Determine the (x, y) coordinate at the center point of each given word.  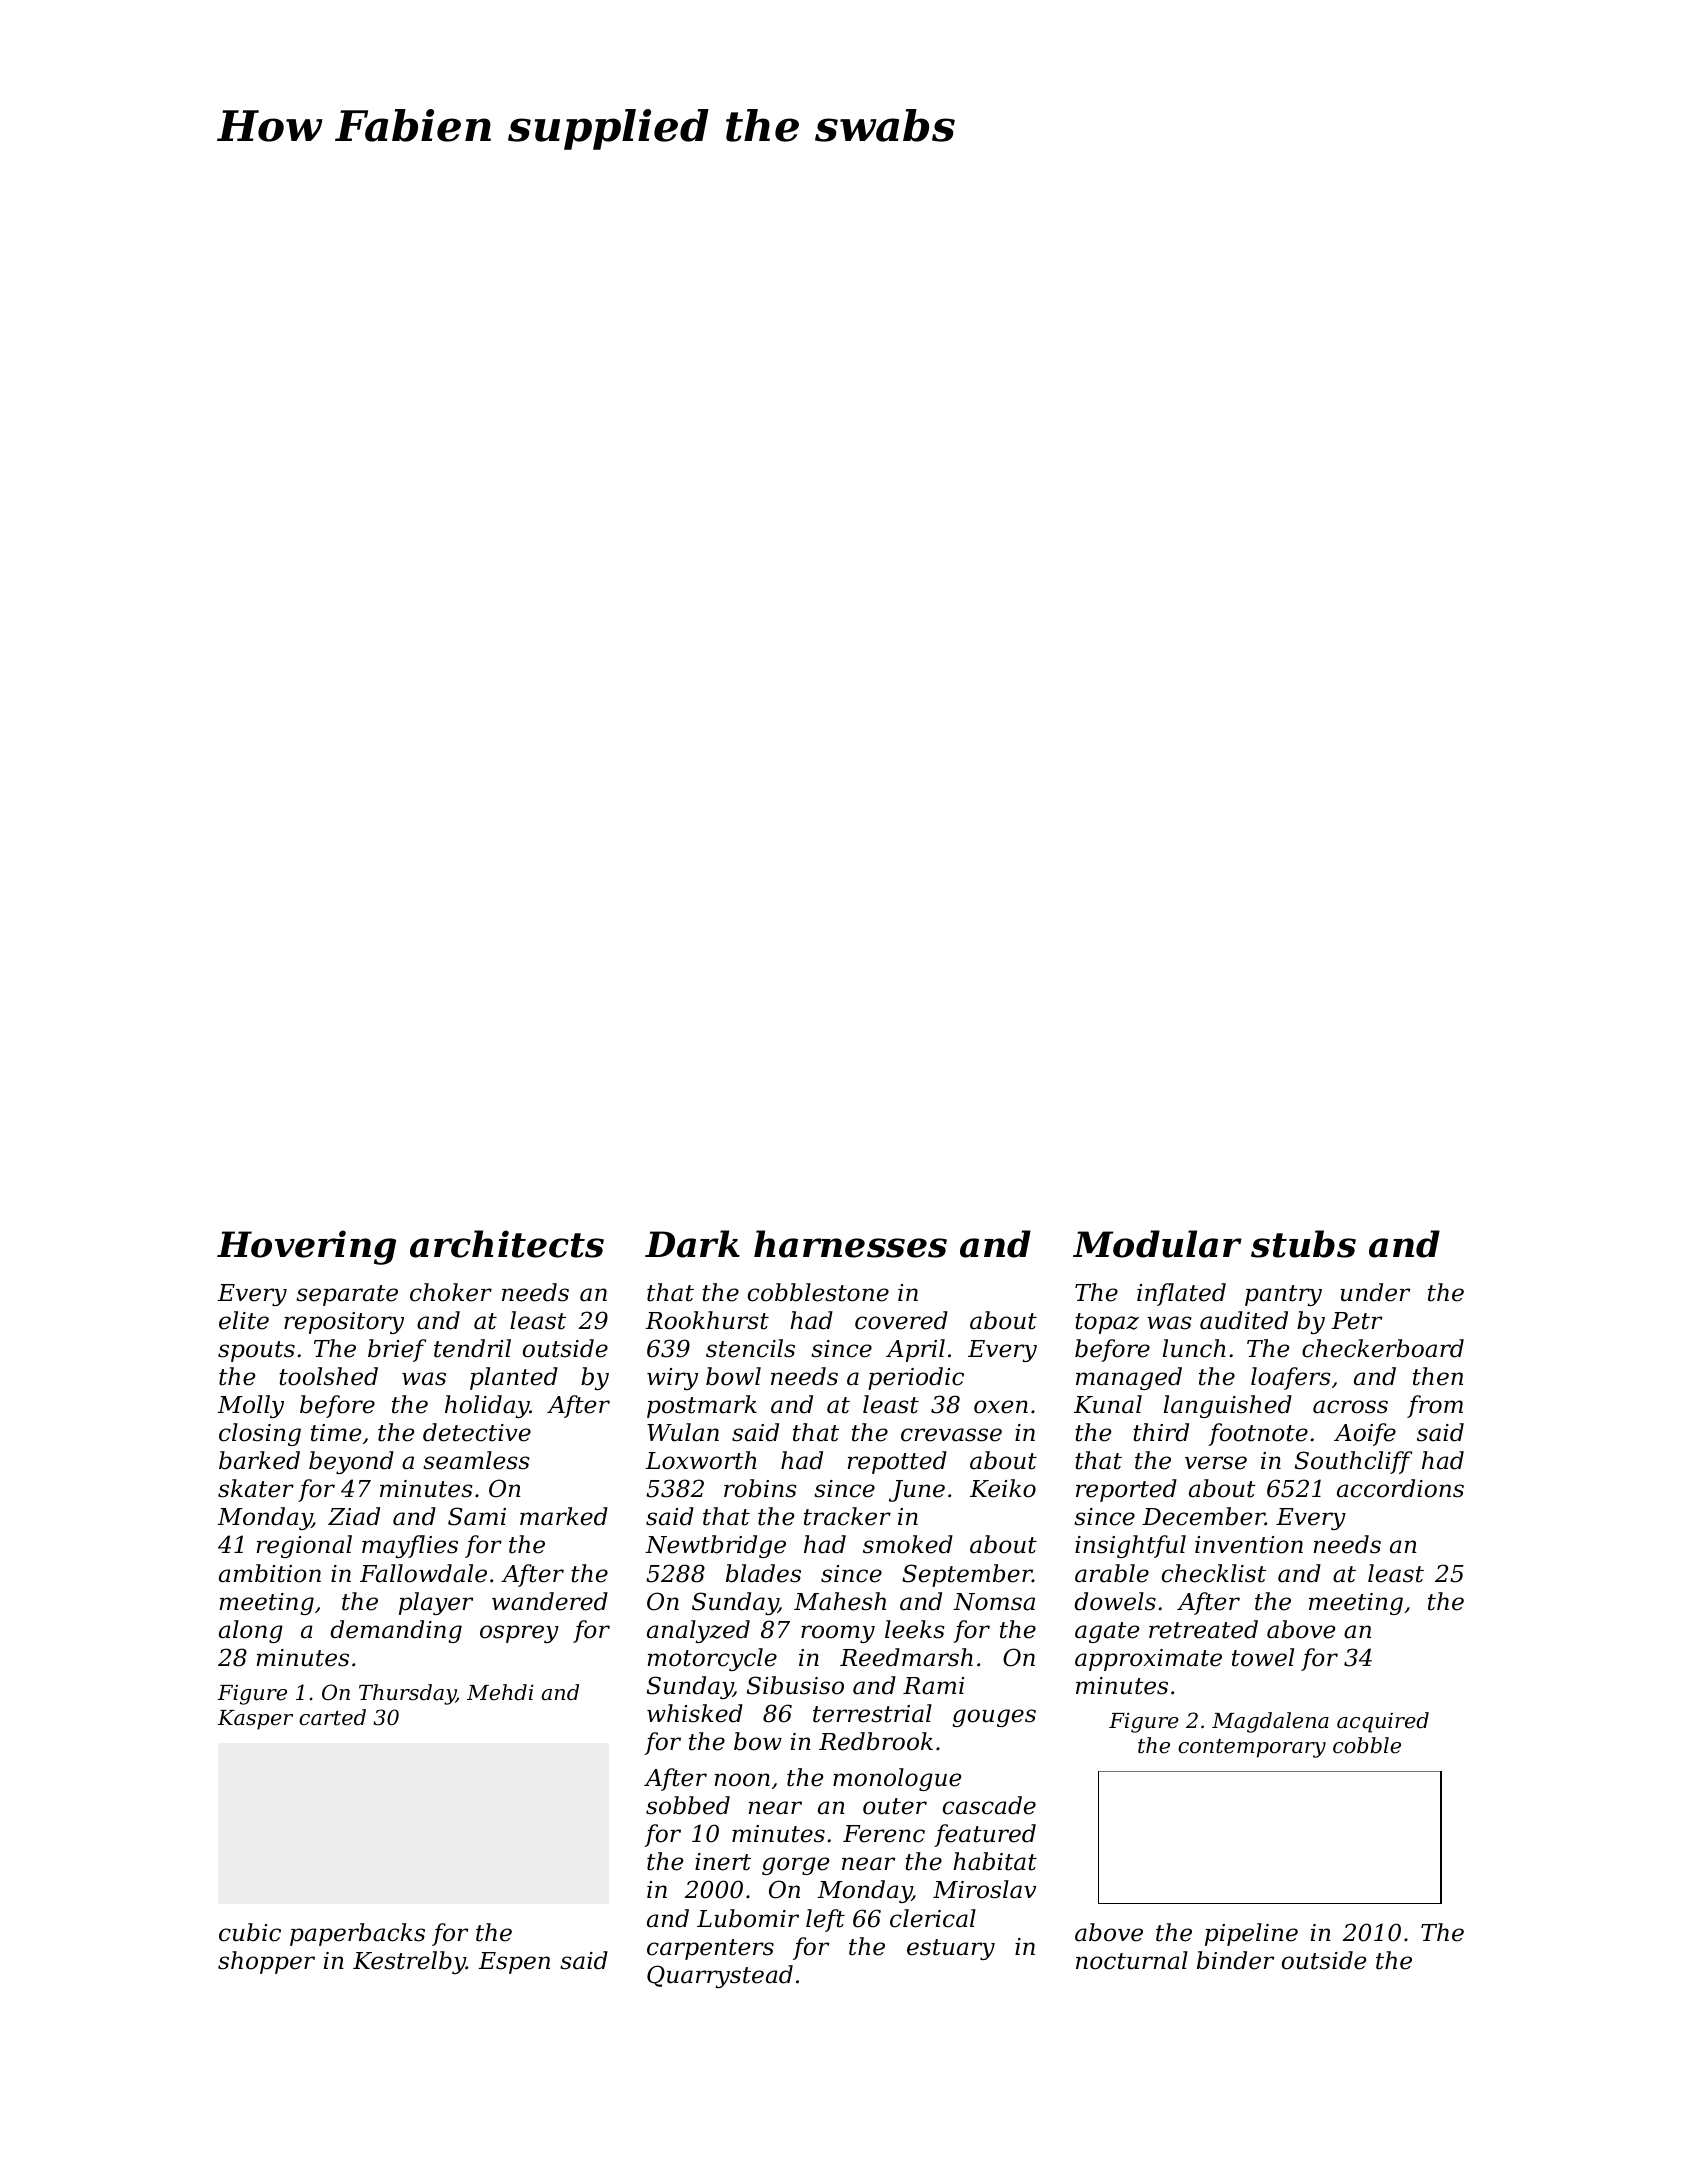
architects (507, 1244)
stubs (1303, 1244)
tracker (847, 1516)
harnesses (850, 1244)
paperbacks (357, 1934)
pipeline (1251, 1934)
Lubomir (748, 1918)
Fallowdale (423, 1573)
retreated (1203, 1629)
